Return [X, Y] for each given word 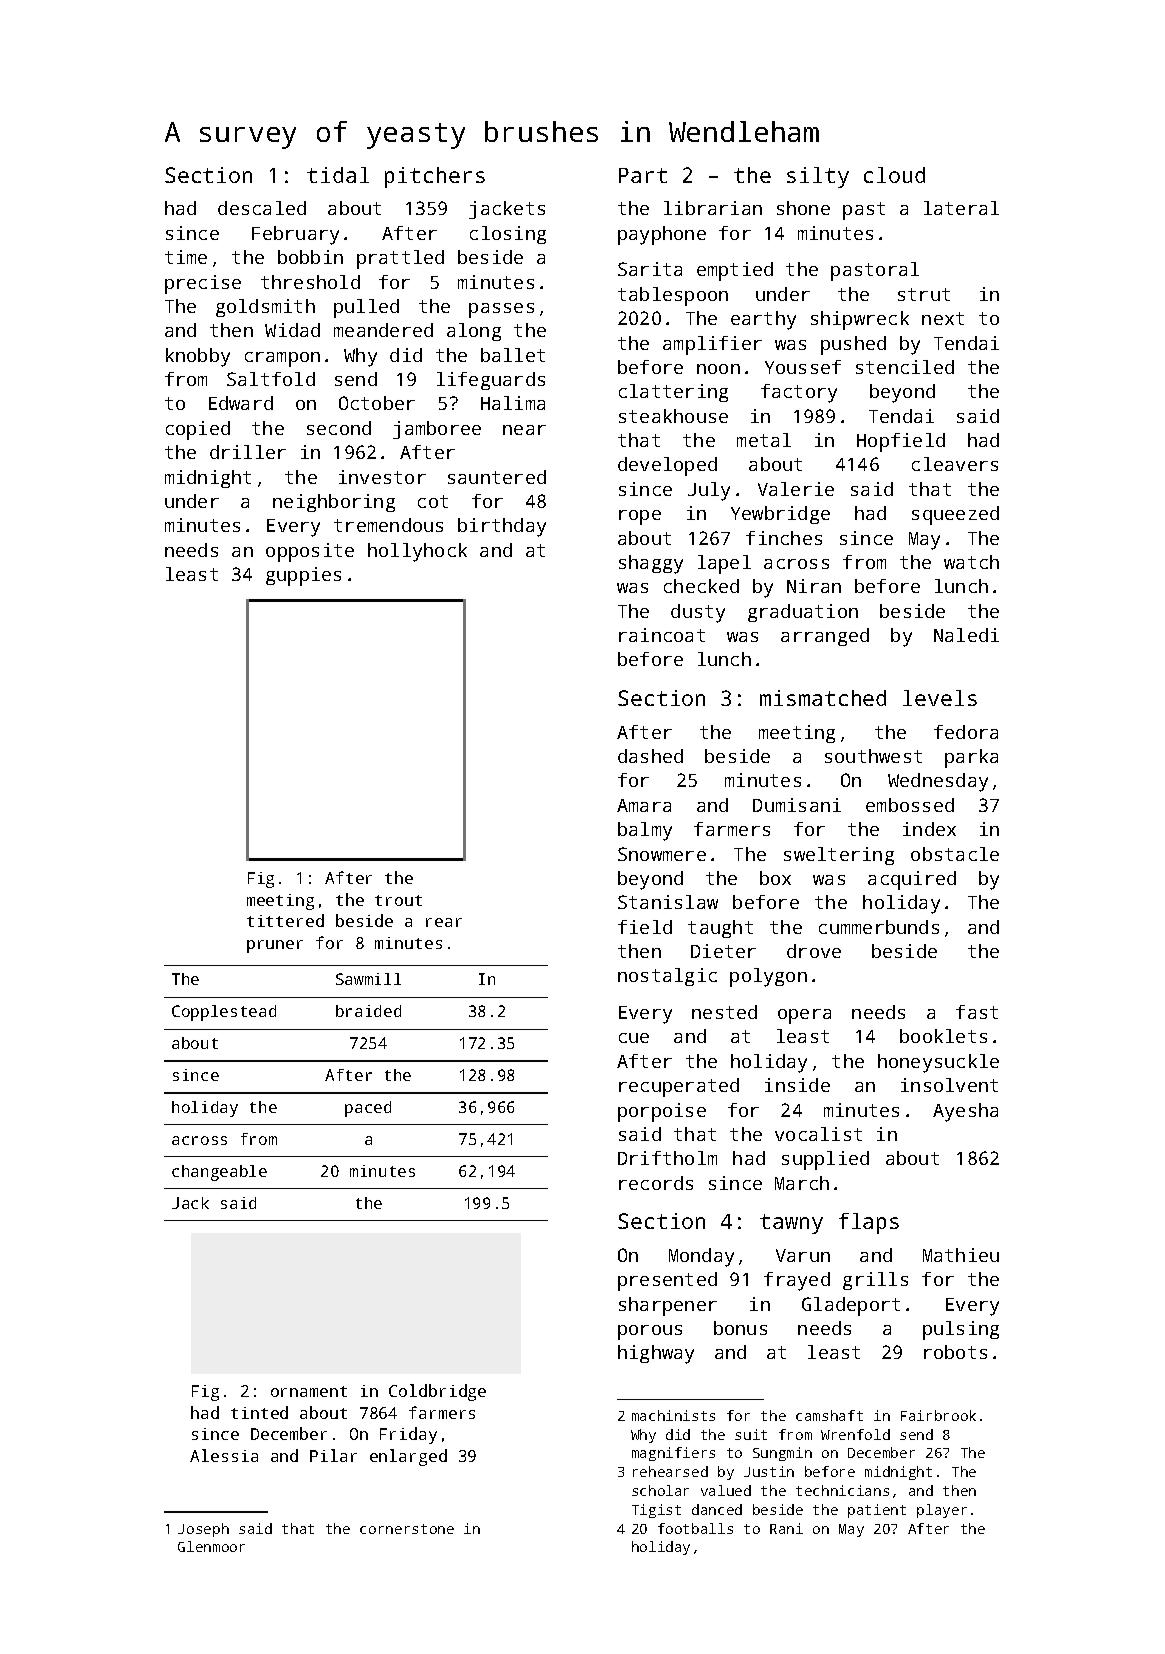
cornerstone [407, 1529]
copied [198, 430]
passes [501, 310]
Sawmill [368, 979]
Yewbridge [780, 515]
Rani [786, 1528]
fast [977, 1012]
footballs [695, 1528]
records [656, 1183]
